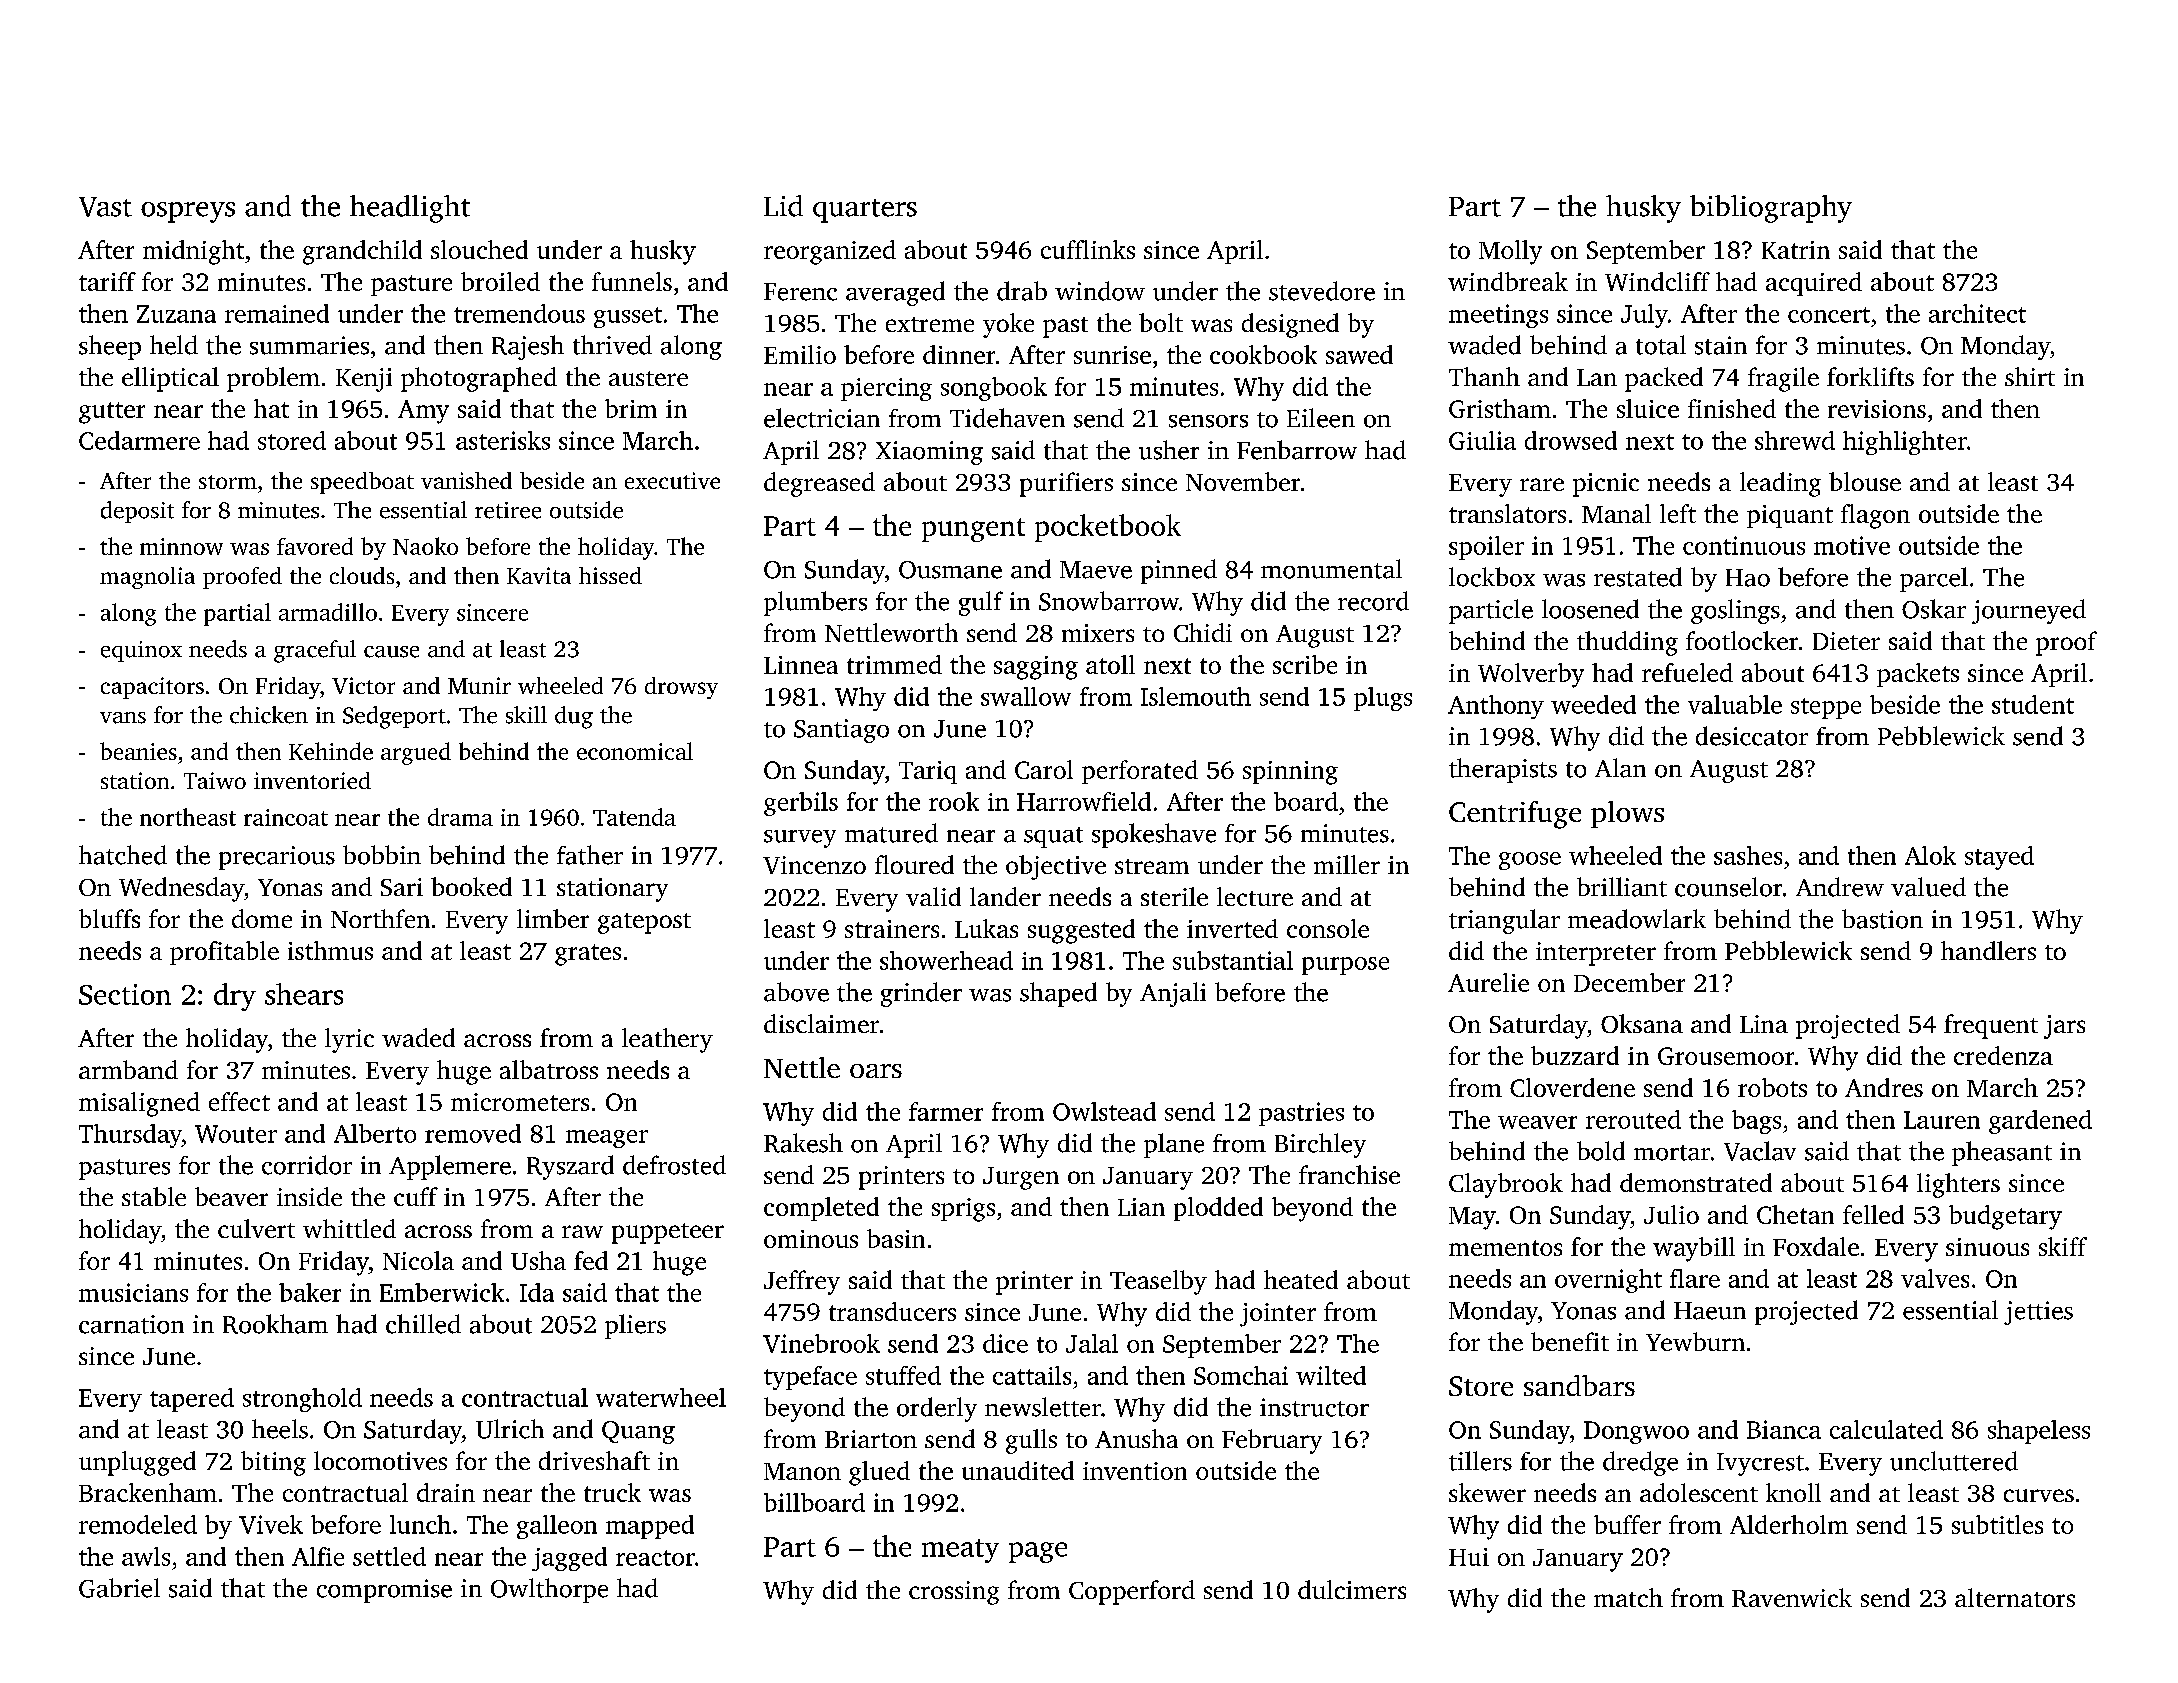 This screenshot has height=1683, width=2178. I want to click on broiled, so click(500, 281).
